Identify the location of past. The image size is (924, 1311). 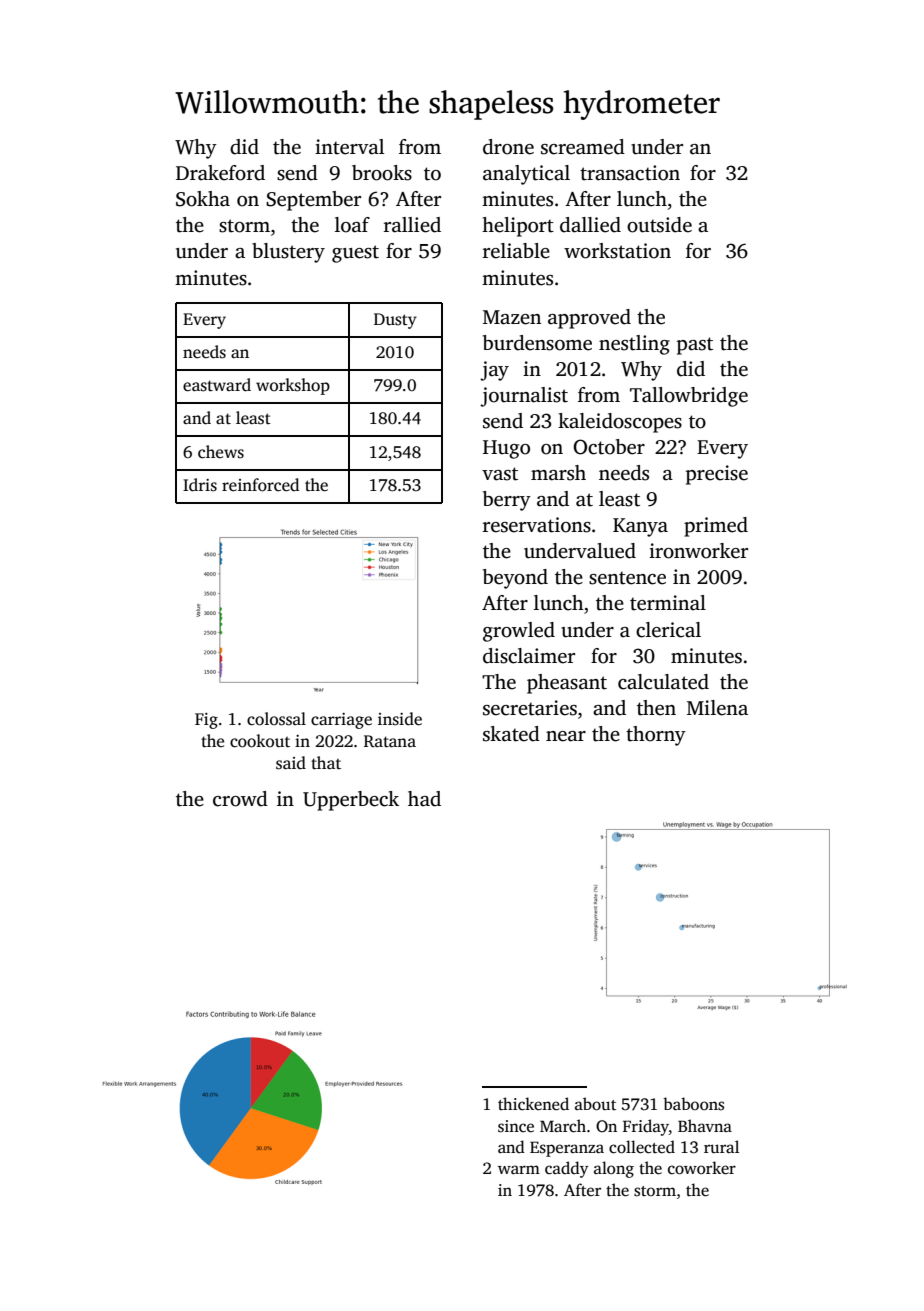
(695, 346).
